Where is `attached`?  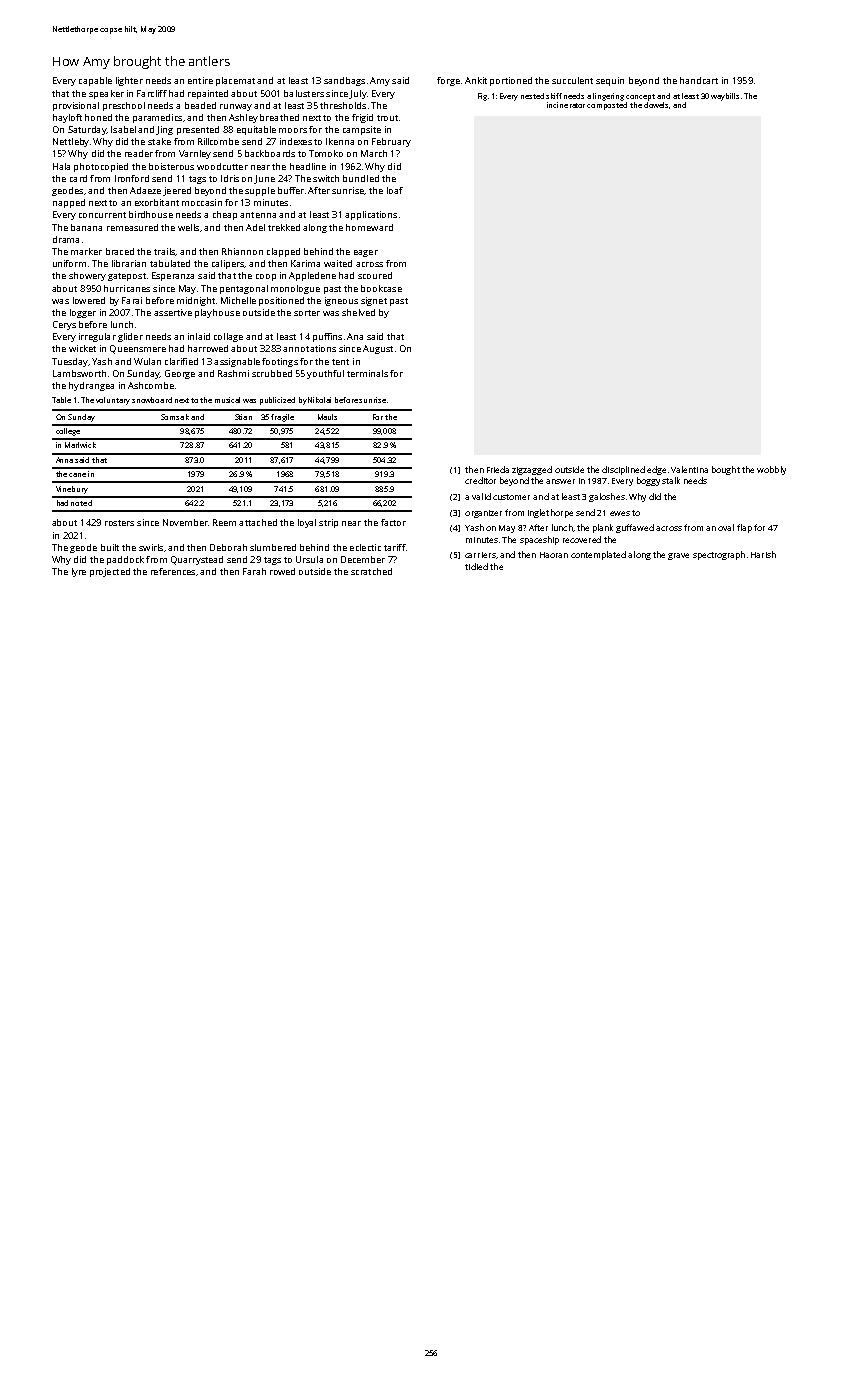 attached is located at coordinates (258, 522).
